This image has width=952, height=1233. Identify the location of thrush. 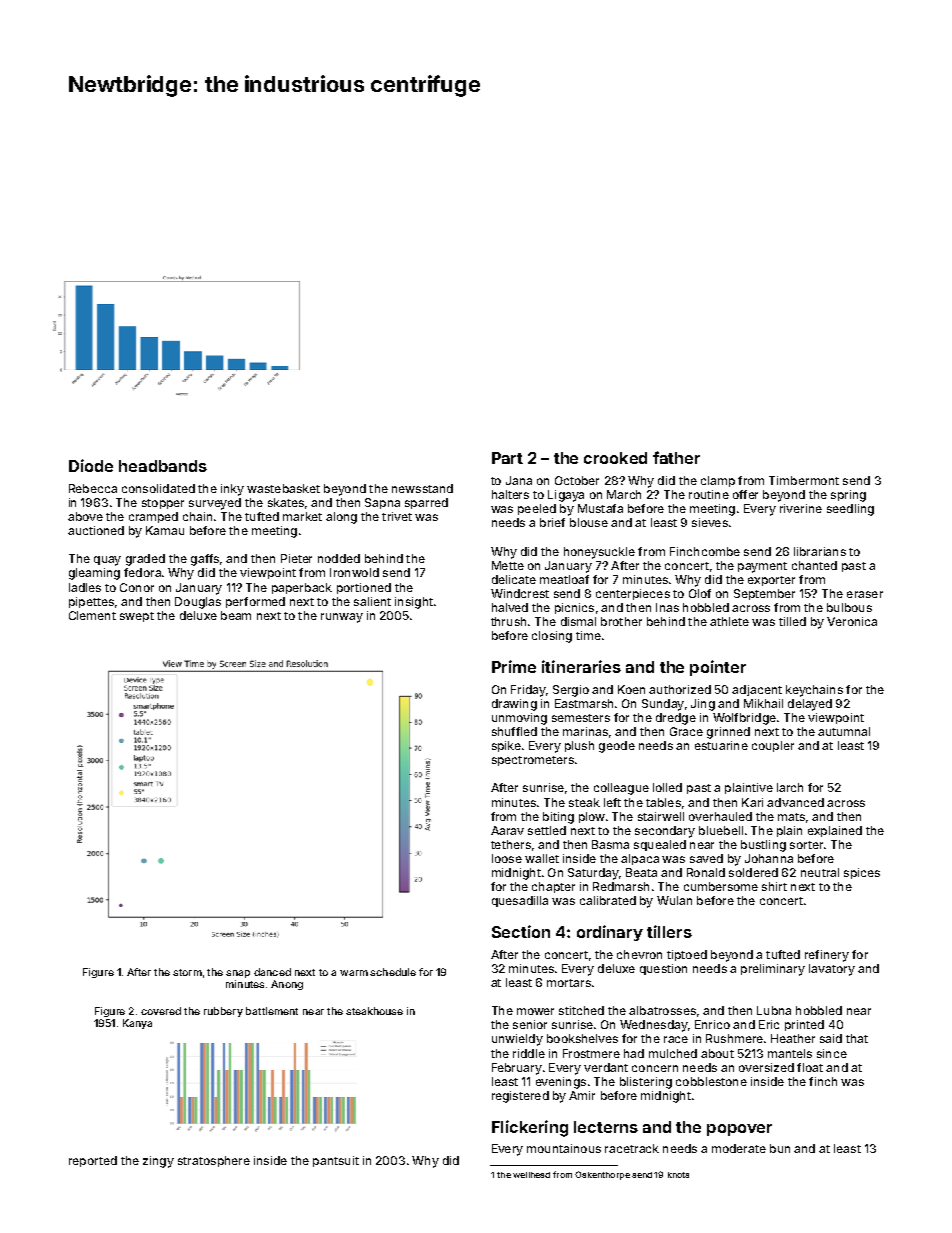
(508, 621).
